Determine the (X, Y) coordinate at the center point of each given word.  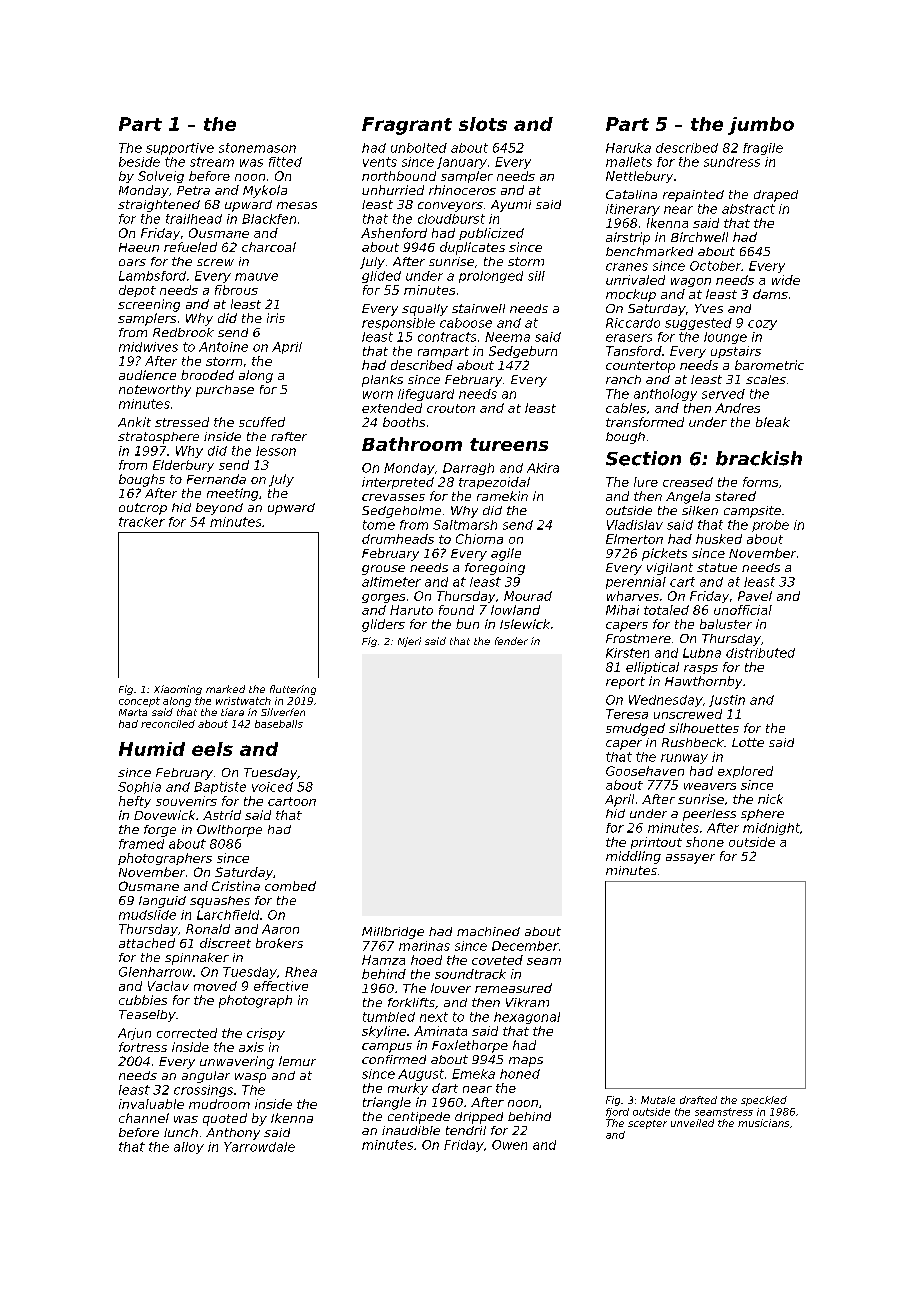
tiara (232, 712)
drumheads (398, 539)
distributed (760, 653)
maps (526, 1062)
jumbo (761, 126)
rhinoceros (462, 190)
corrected (187, 1033)
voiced (272, 787)
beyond (219, 509)
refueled (190, 247)
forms (760, 482)
